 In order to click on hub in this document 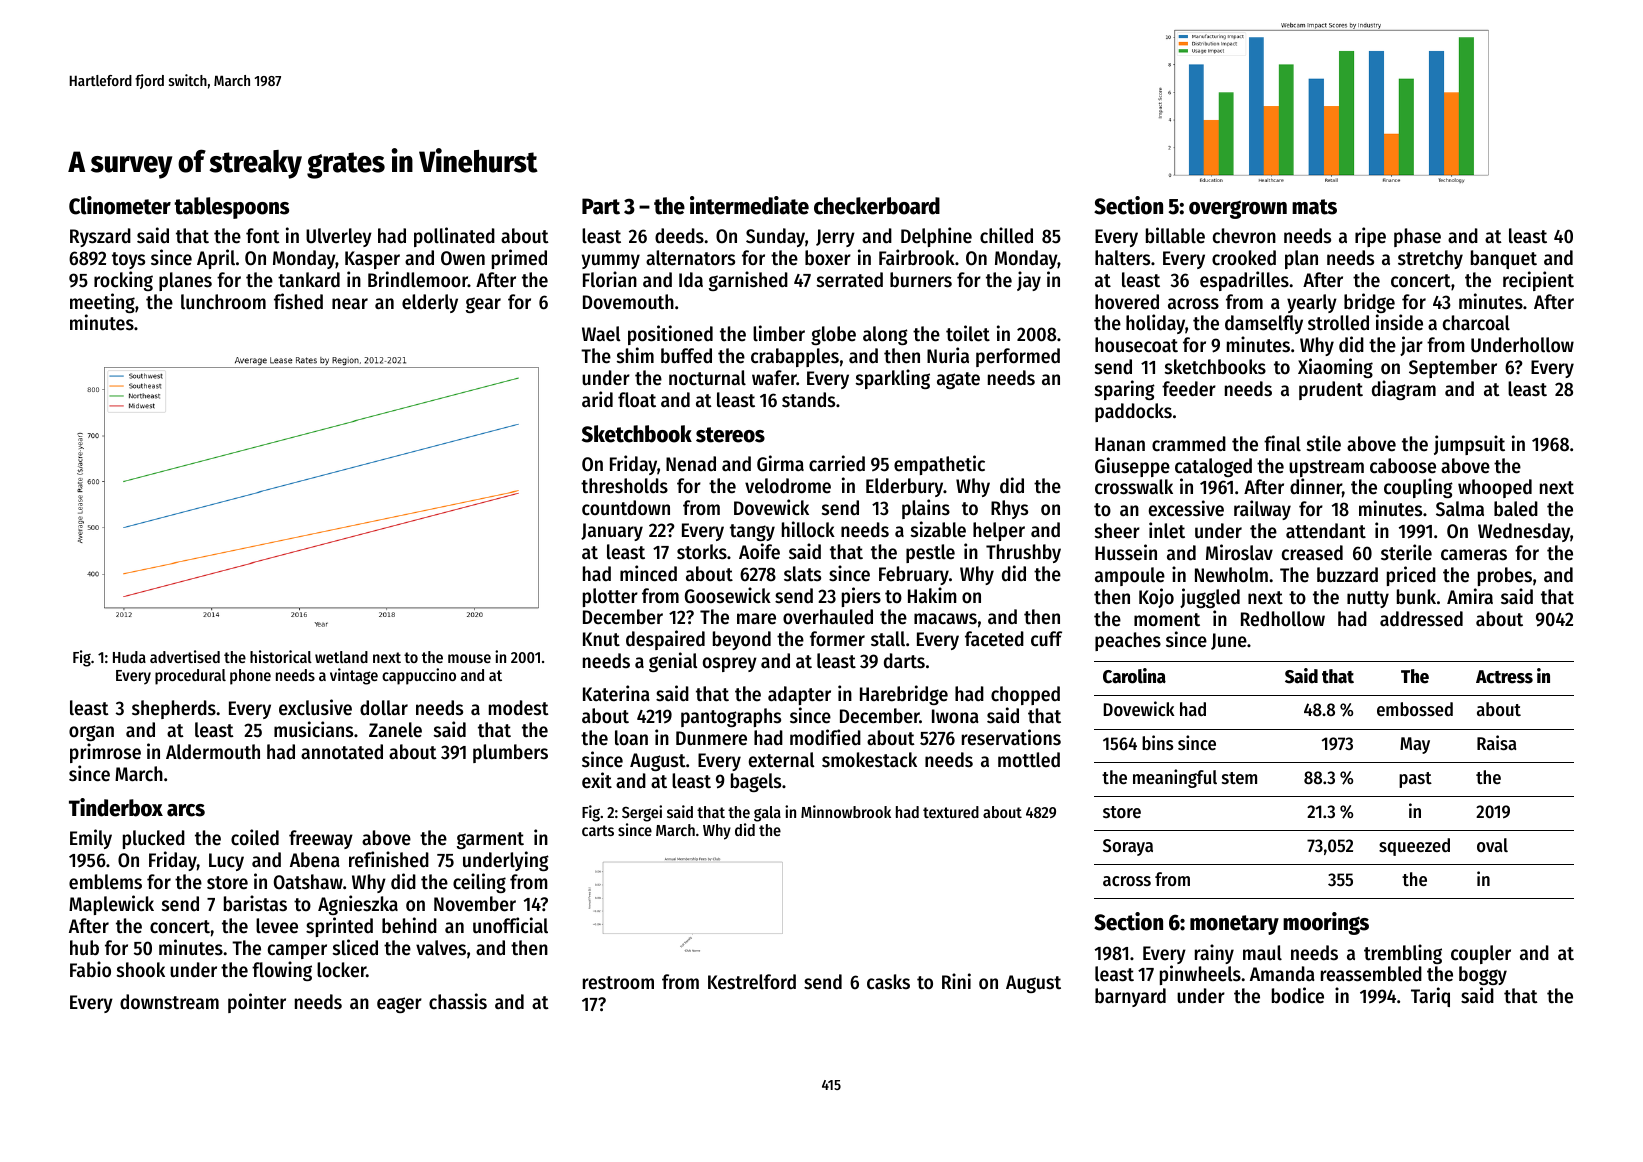, I will do `click(84, 948)`.
